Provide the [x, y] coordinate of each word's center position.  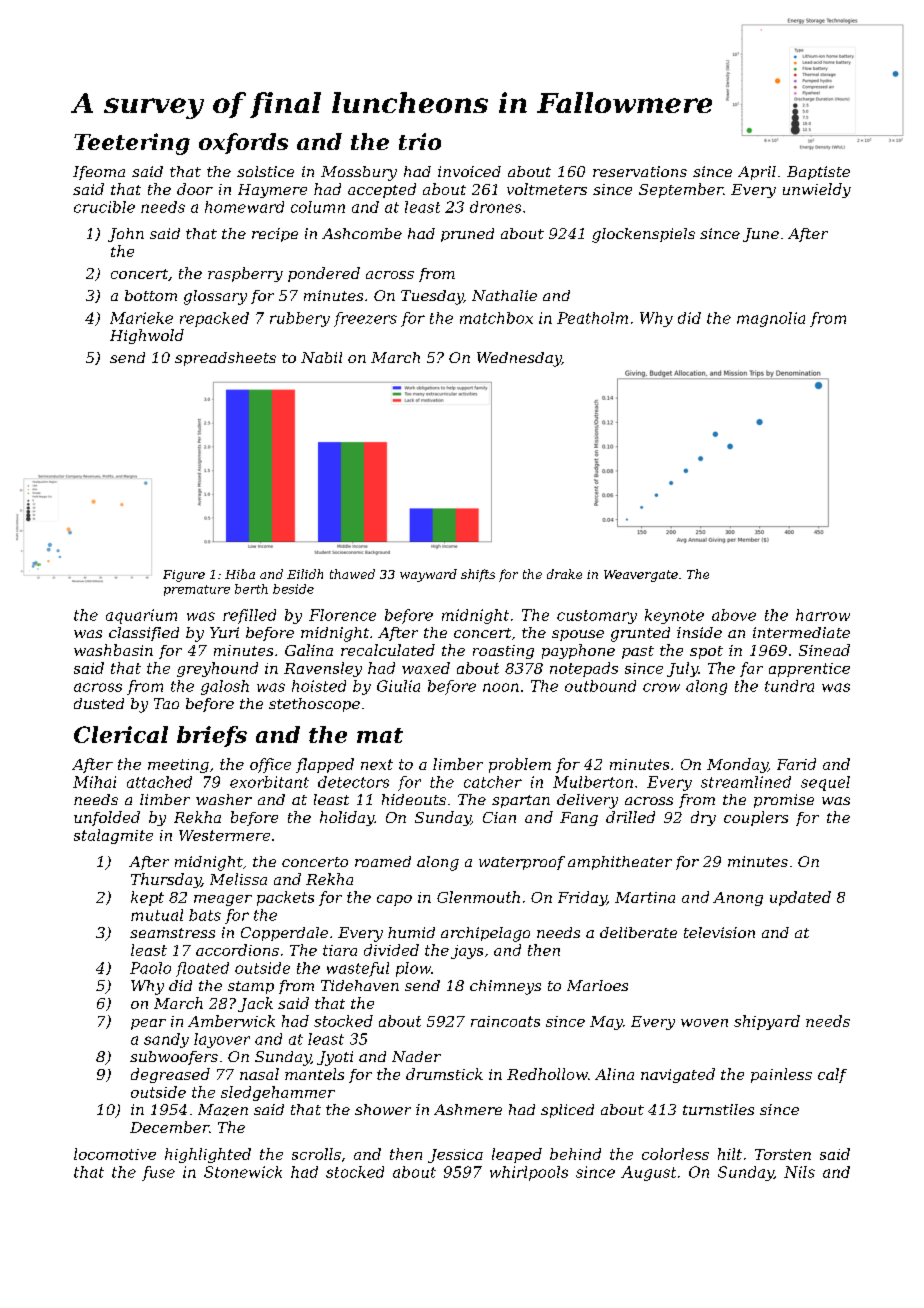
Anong [738, 899]
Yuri [224, 632]
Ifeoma [99, 173]
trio [420, 141]
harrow [823, 615]
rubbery [300, 319]
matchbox [496, 318]
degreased [170, 1075]
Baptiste [818, 173]
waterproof [522, 863]
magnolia [771, 319]
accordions [237, 950]
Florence [342, 615]
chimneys [505, 987]
